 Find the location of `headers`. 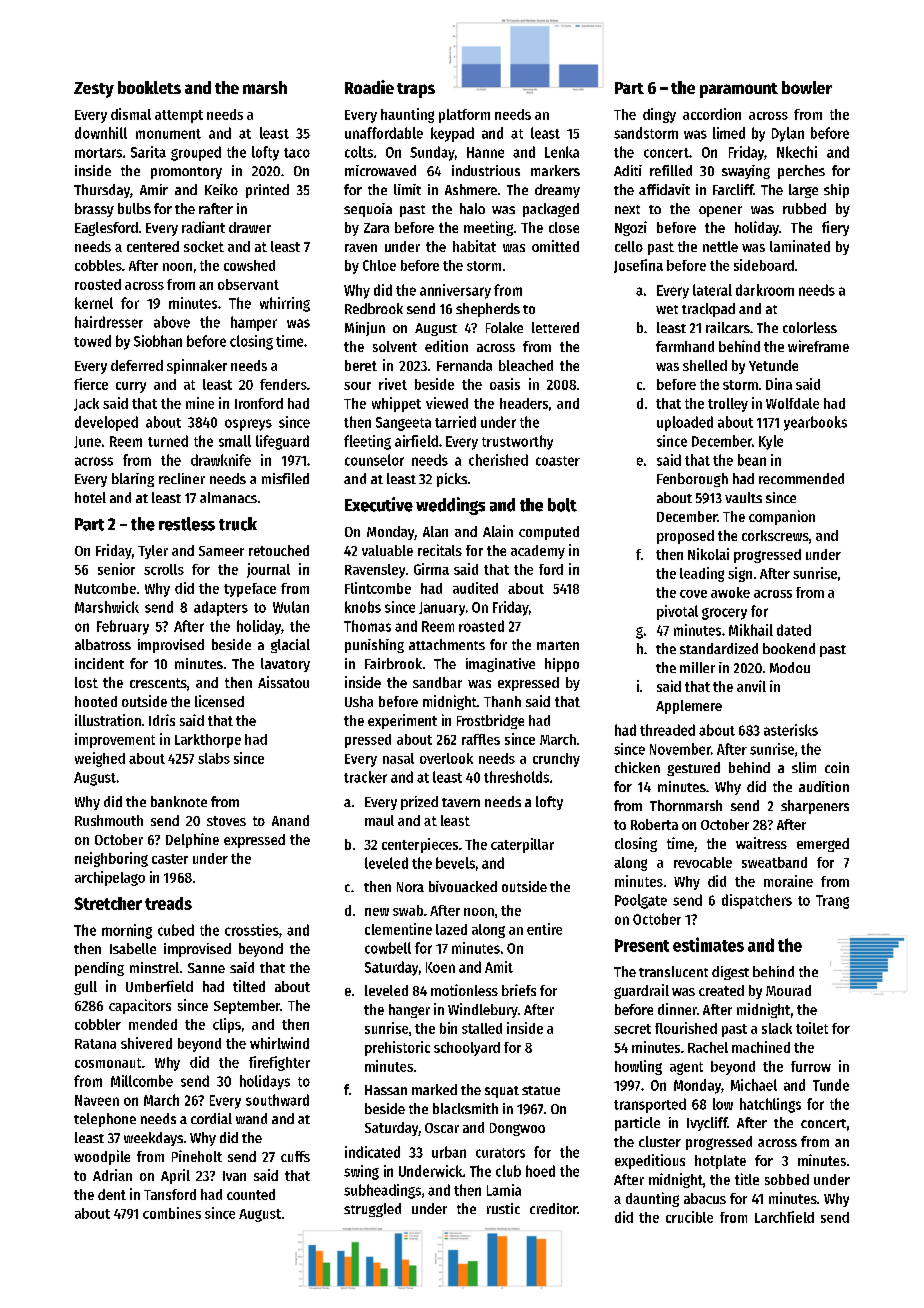

headers is located at coordinates (524, 403).
